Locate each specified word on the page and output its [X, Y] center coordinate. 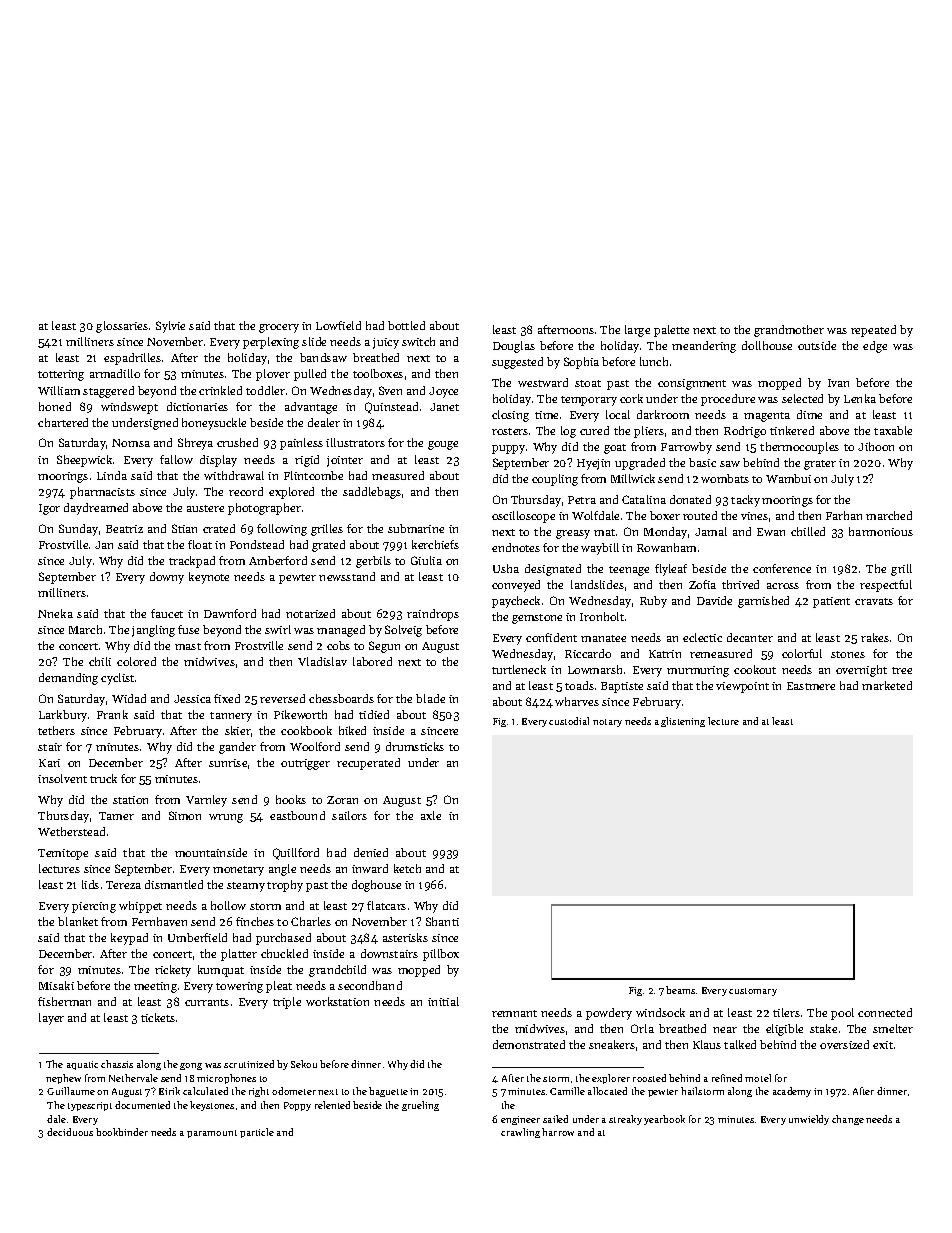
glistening [683, 722]
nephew [63, 1079]
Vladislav [322, 661]
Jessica [192, 699]
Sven [390, 390]
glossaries [122, 327]
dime [809, 414]
